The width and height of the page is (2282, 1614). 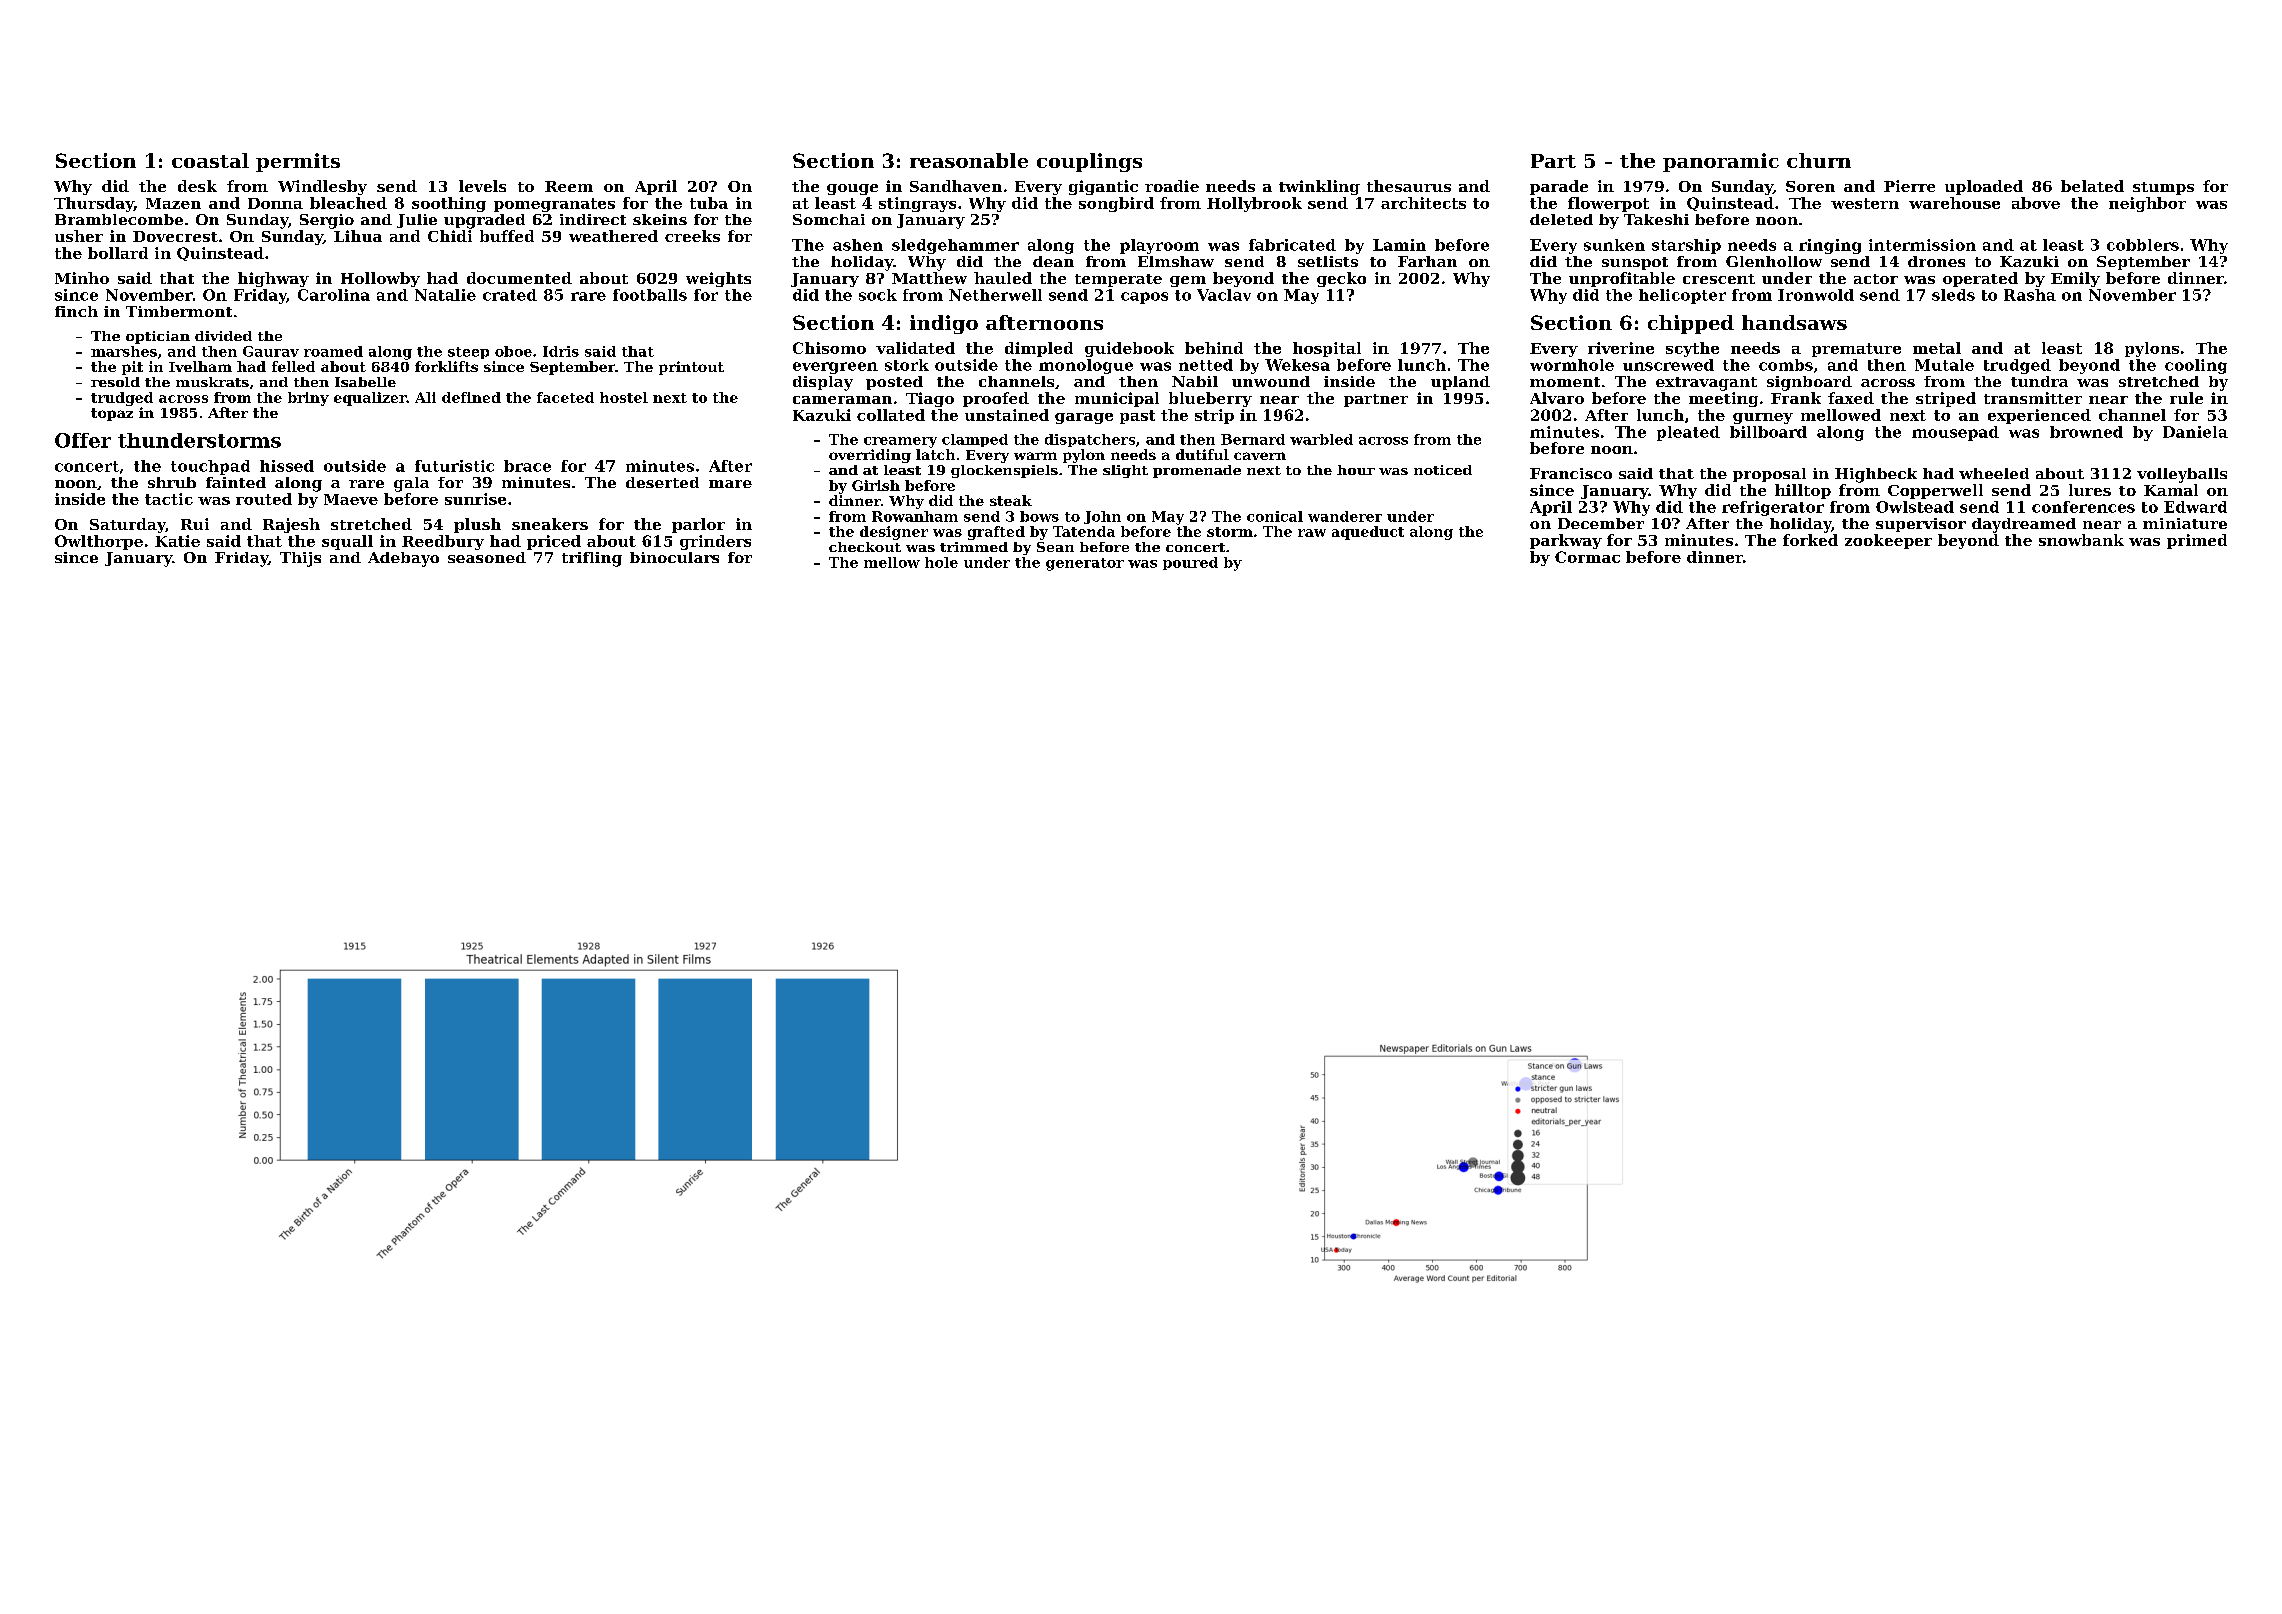 I want to click on finch, so click(x=76, y=311).
